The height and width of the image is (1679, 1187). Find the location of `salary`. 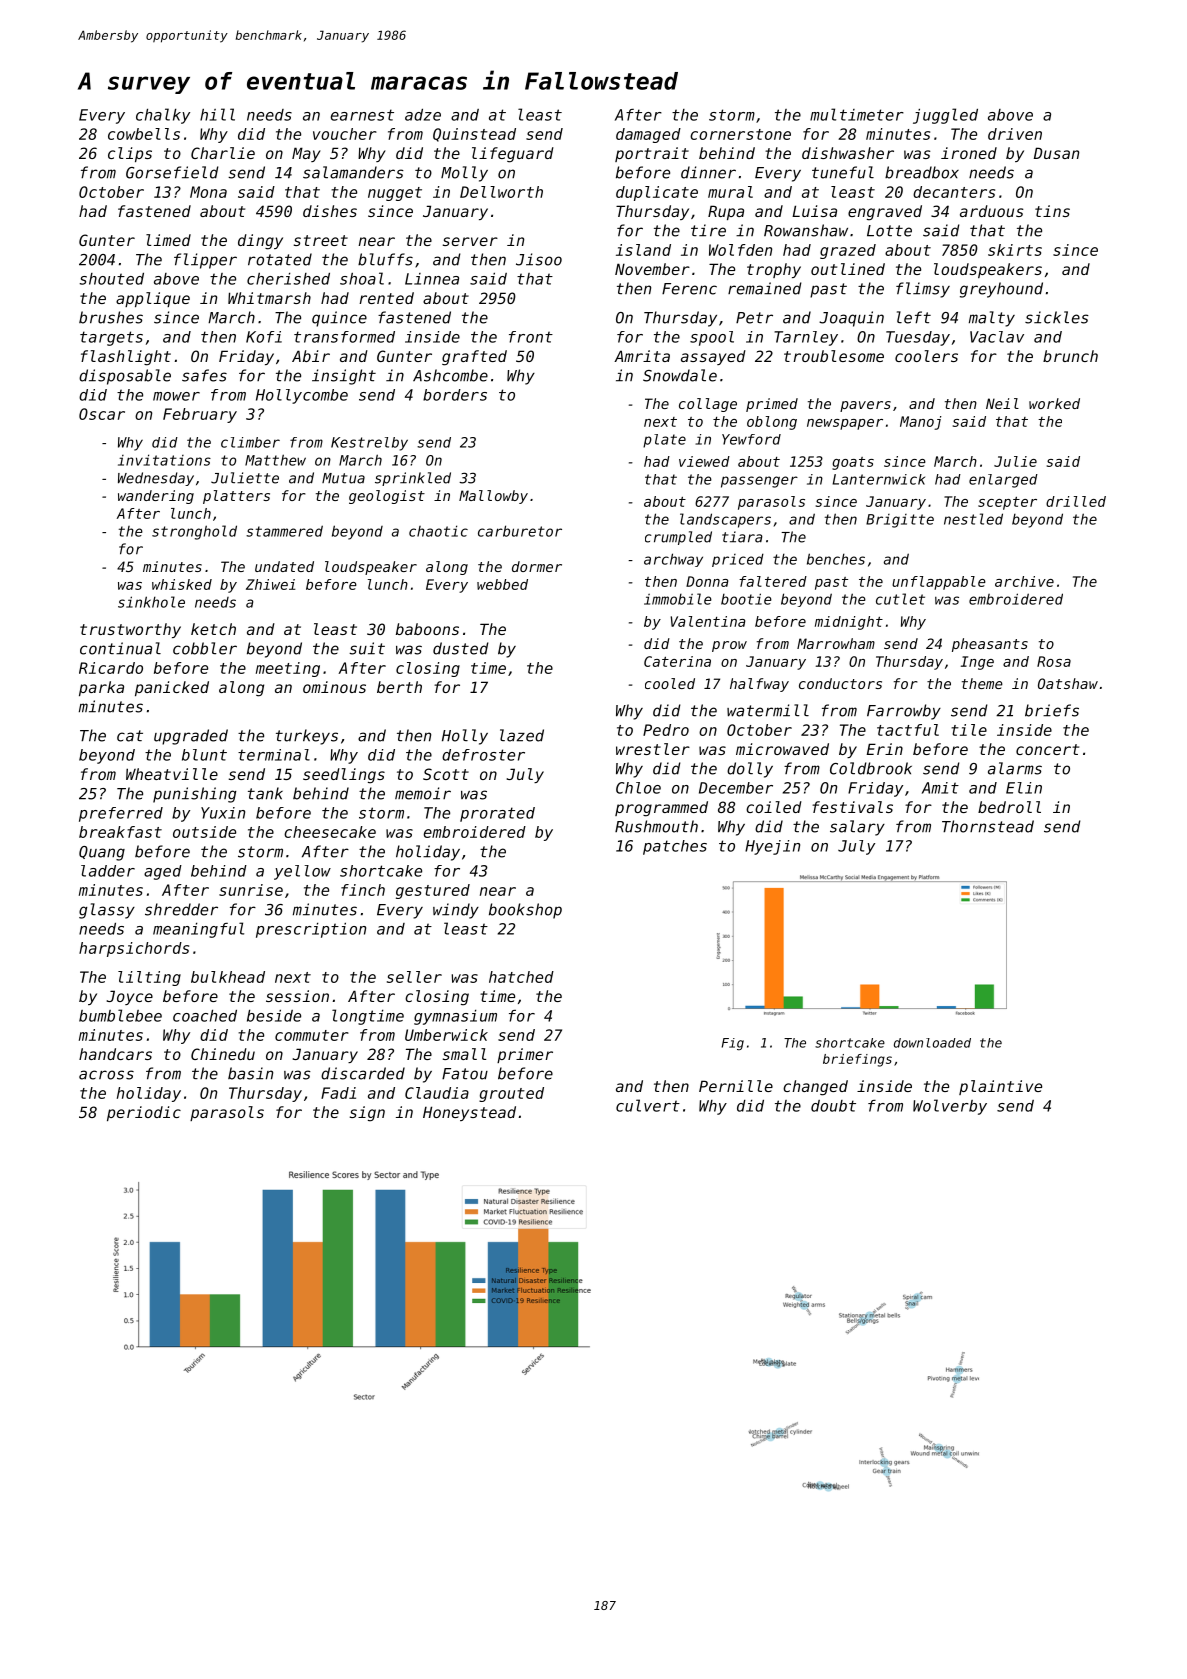

salary is located at coordinates (857, 828).
